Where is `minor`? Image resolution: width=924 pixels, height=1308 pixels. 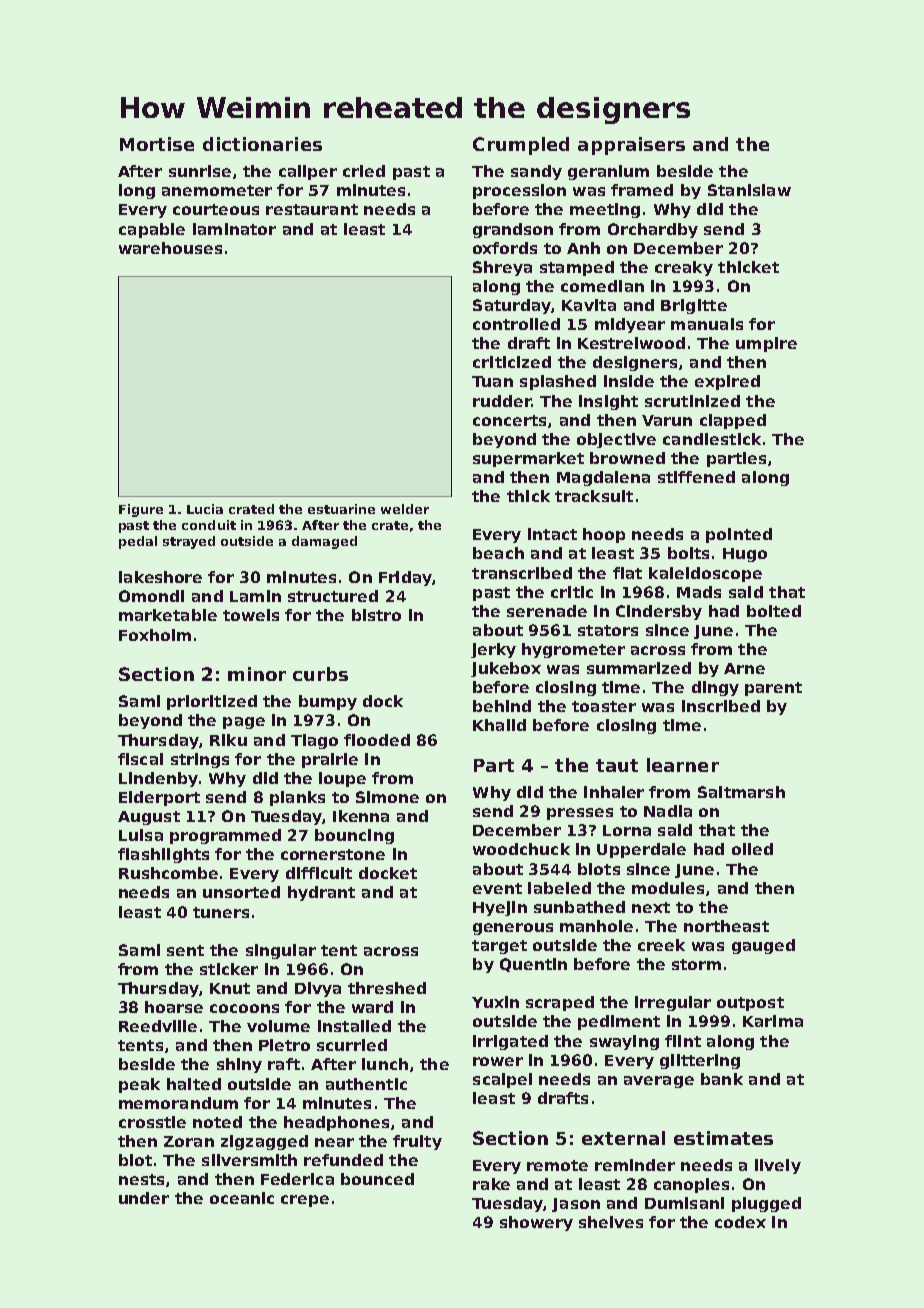 minor is located at coordinates (257, 674).
